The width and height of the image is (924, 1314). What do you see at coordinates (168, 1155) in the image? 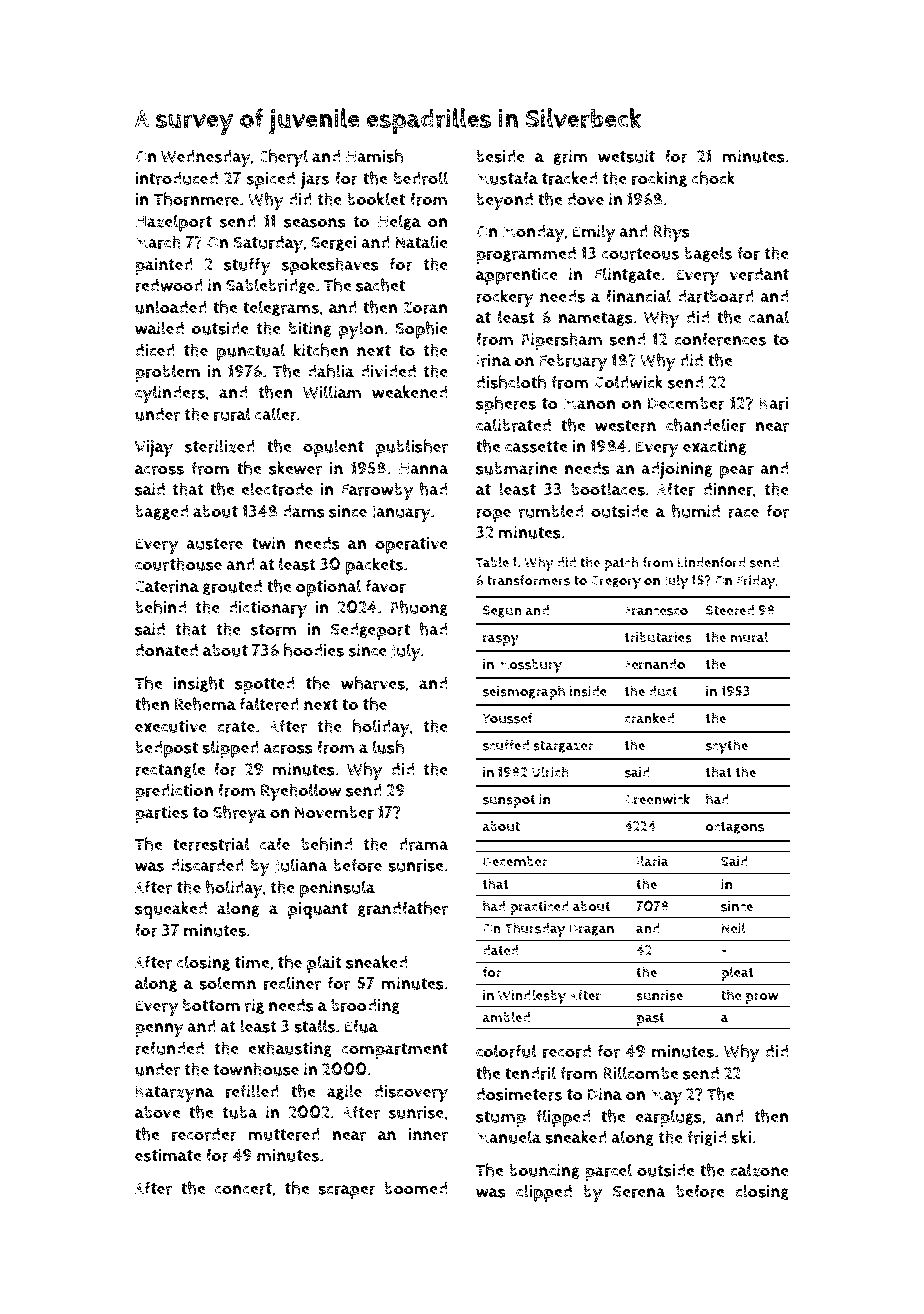
I see `estimate` at bounding box center [168, 1155].
